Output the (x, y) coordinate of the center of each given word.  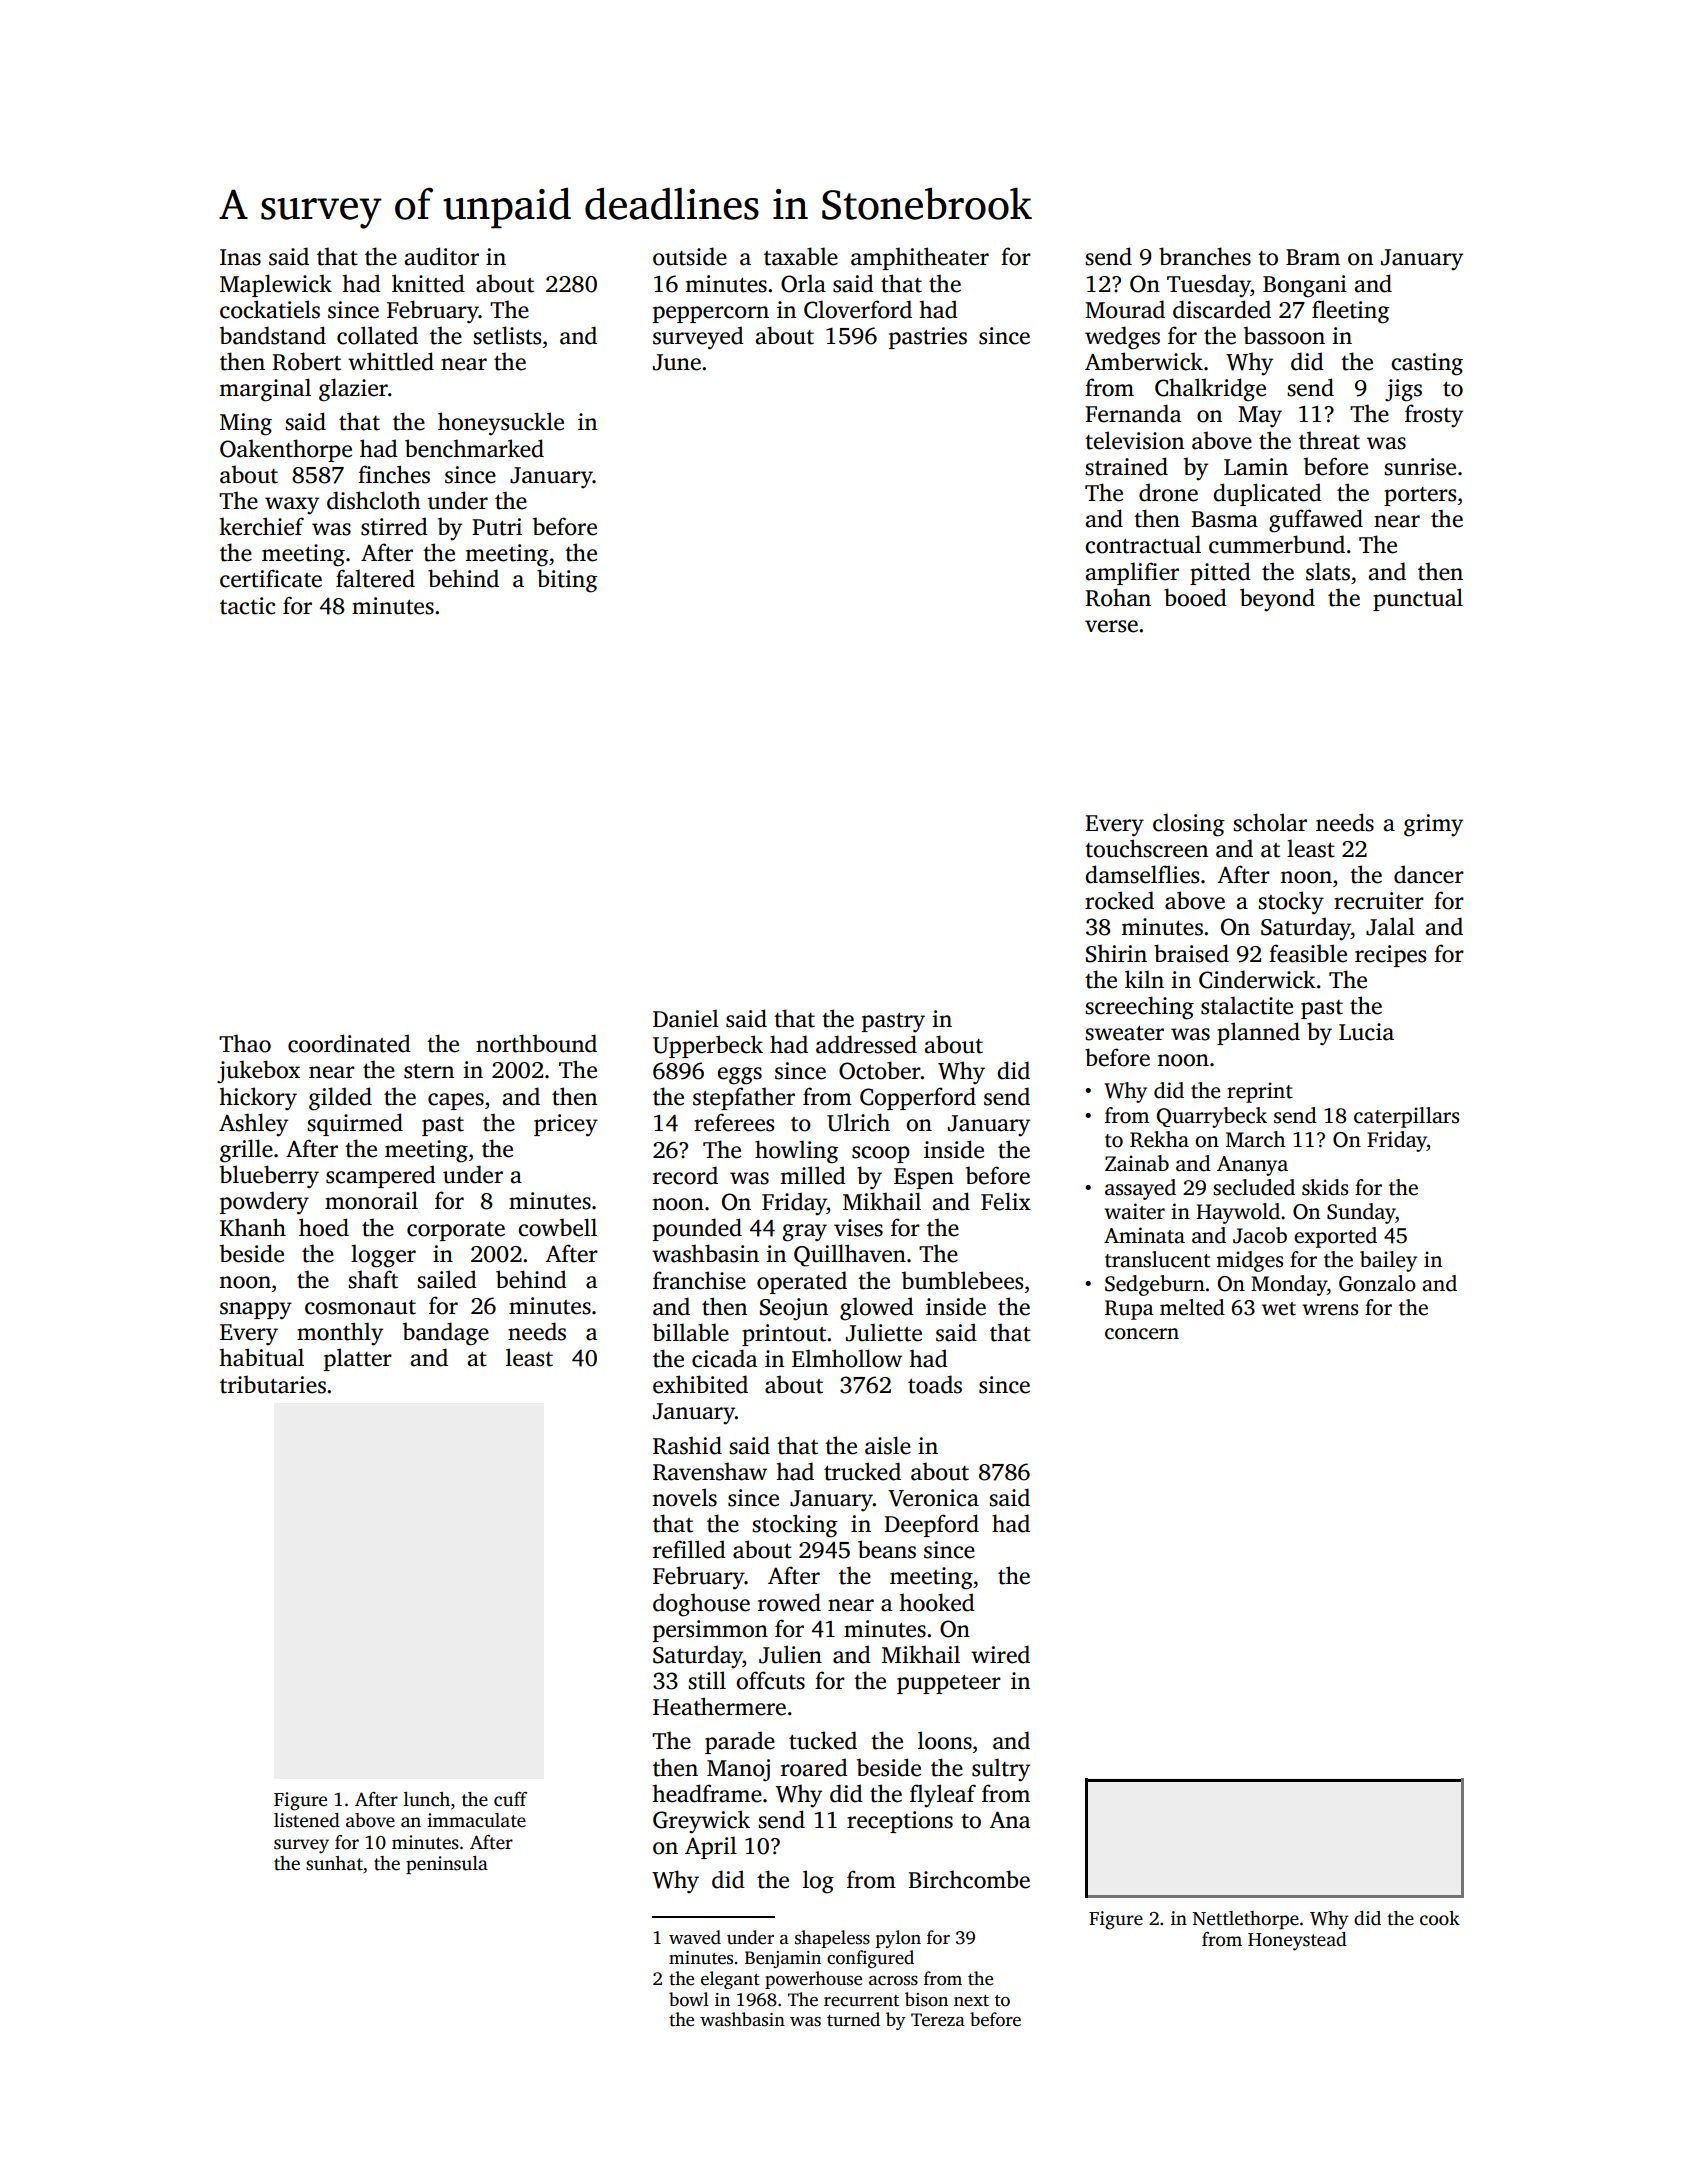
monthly (340, 1334)
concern (1142, 1334)
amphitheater (920, 258)
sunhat (334, 1863)
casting (1427, 364)
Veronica (933, 1498)
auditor (441, 256)
